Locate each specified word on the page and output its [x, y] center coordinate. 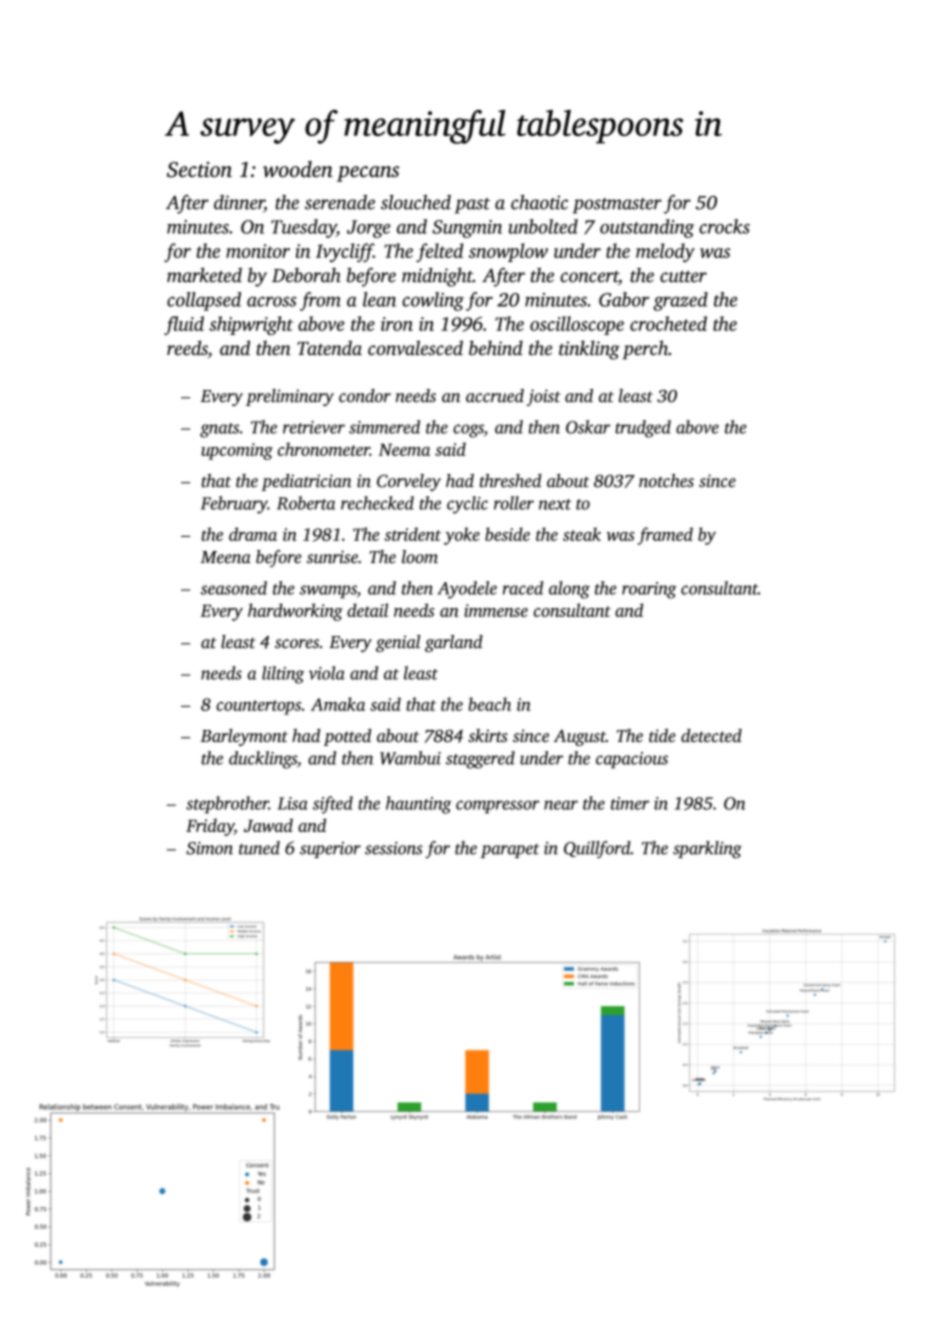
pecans [368, 174]
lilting [283, 675]
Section [199, 170]
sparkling [707, 850]
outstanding [647, 228]
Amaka [338, 704]
